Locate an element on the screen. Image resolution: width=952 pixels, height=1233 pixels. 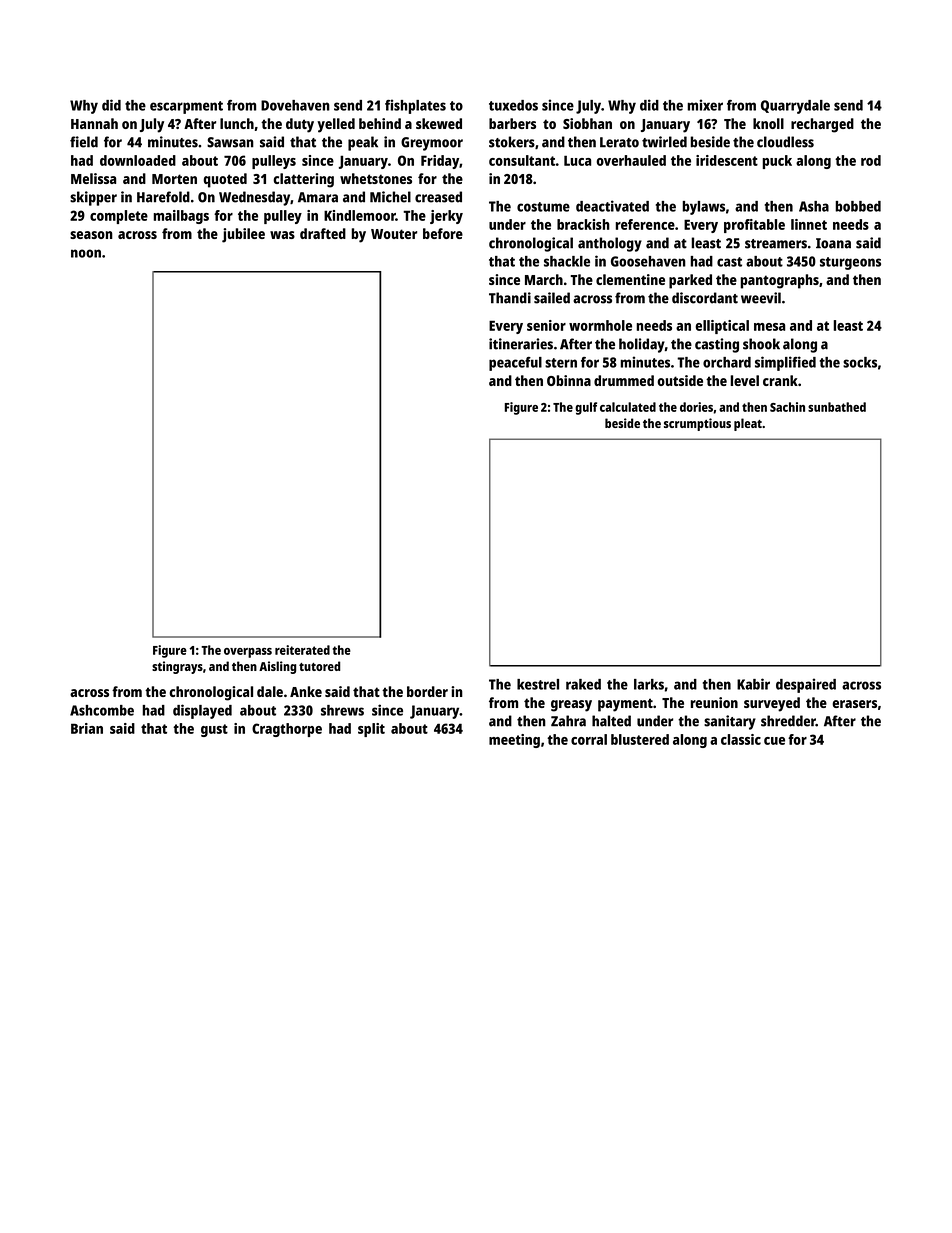
itineraries is located at coordinates (521, 344).
